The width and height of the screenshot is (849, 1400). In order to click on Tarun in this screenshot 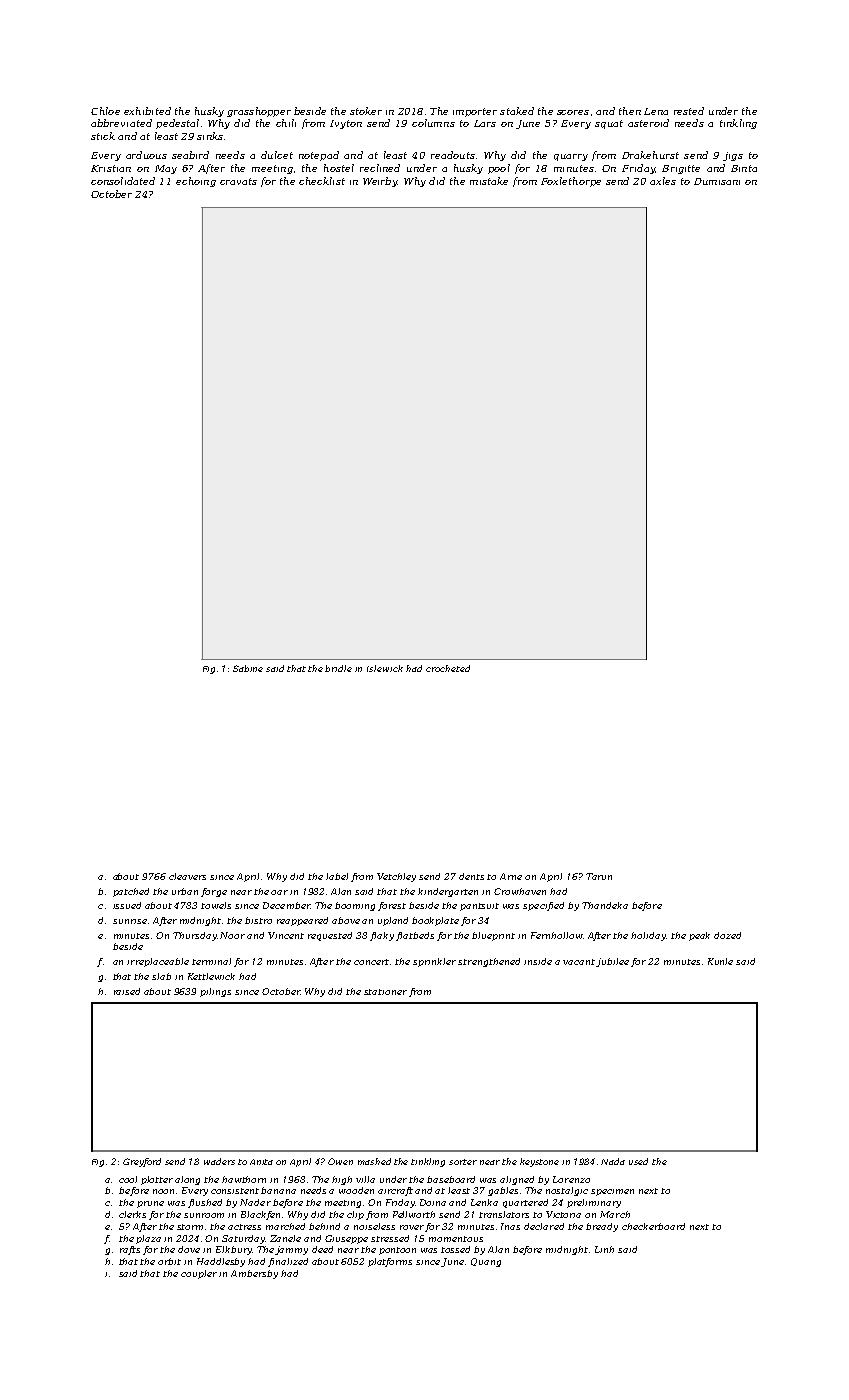, I will do `click(599, 876)`.
